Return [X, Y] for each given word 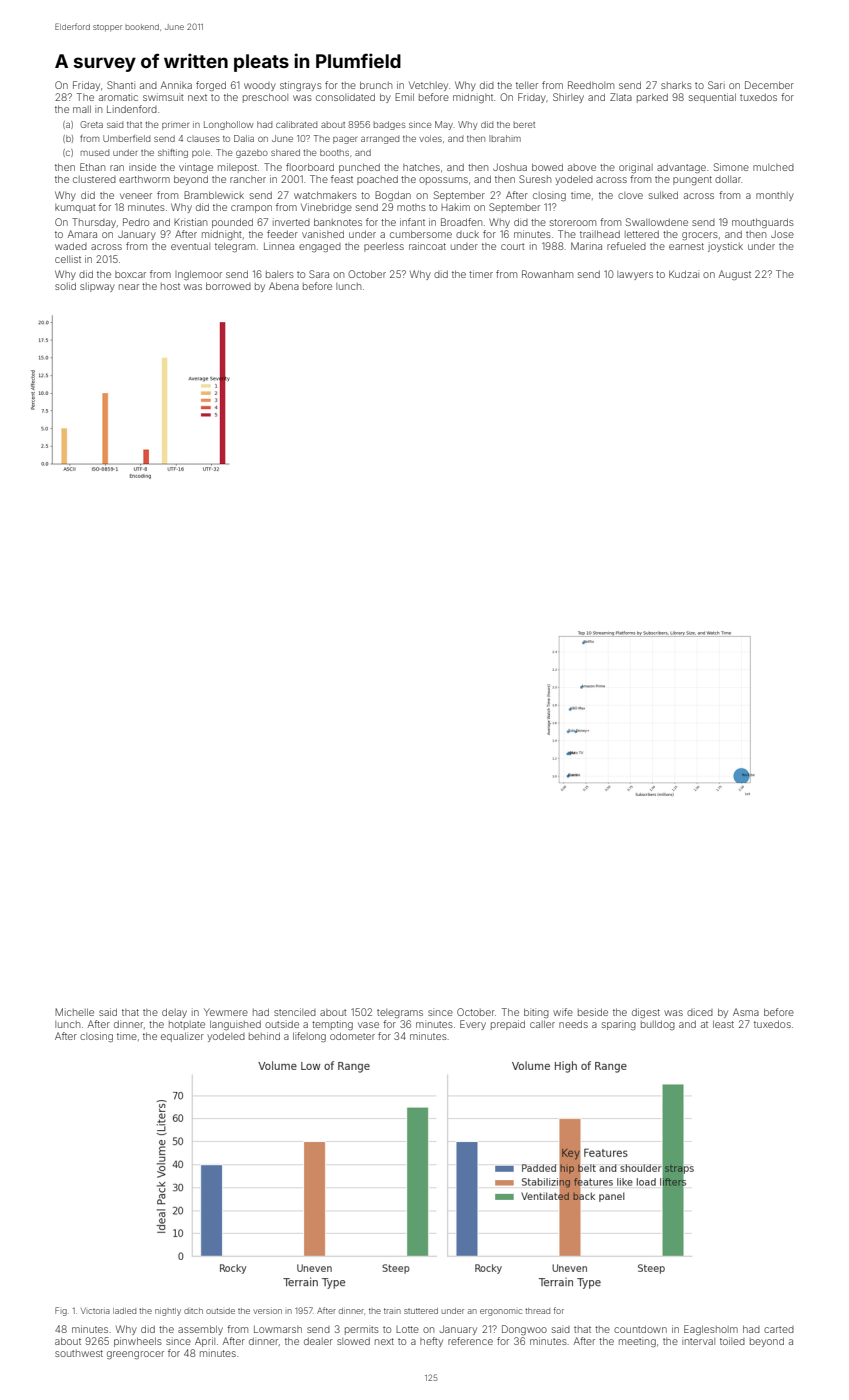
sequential [712, 98]
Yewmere [226, 1012]
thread [537, 1311]
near [129, 287]
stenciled [295, 1012]
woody [260, 86]
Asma [746, 1012]
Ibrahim [505, 138]
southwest [79, 1353]
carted [779, 1329]
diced [700, 1012]
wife [563, 1012]
